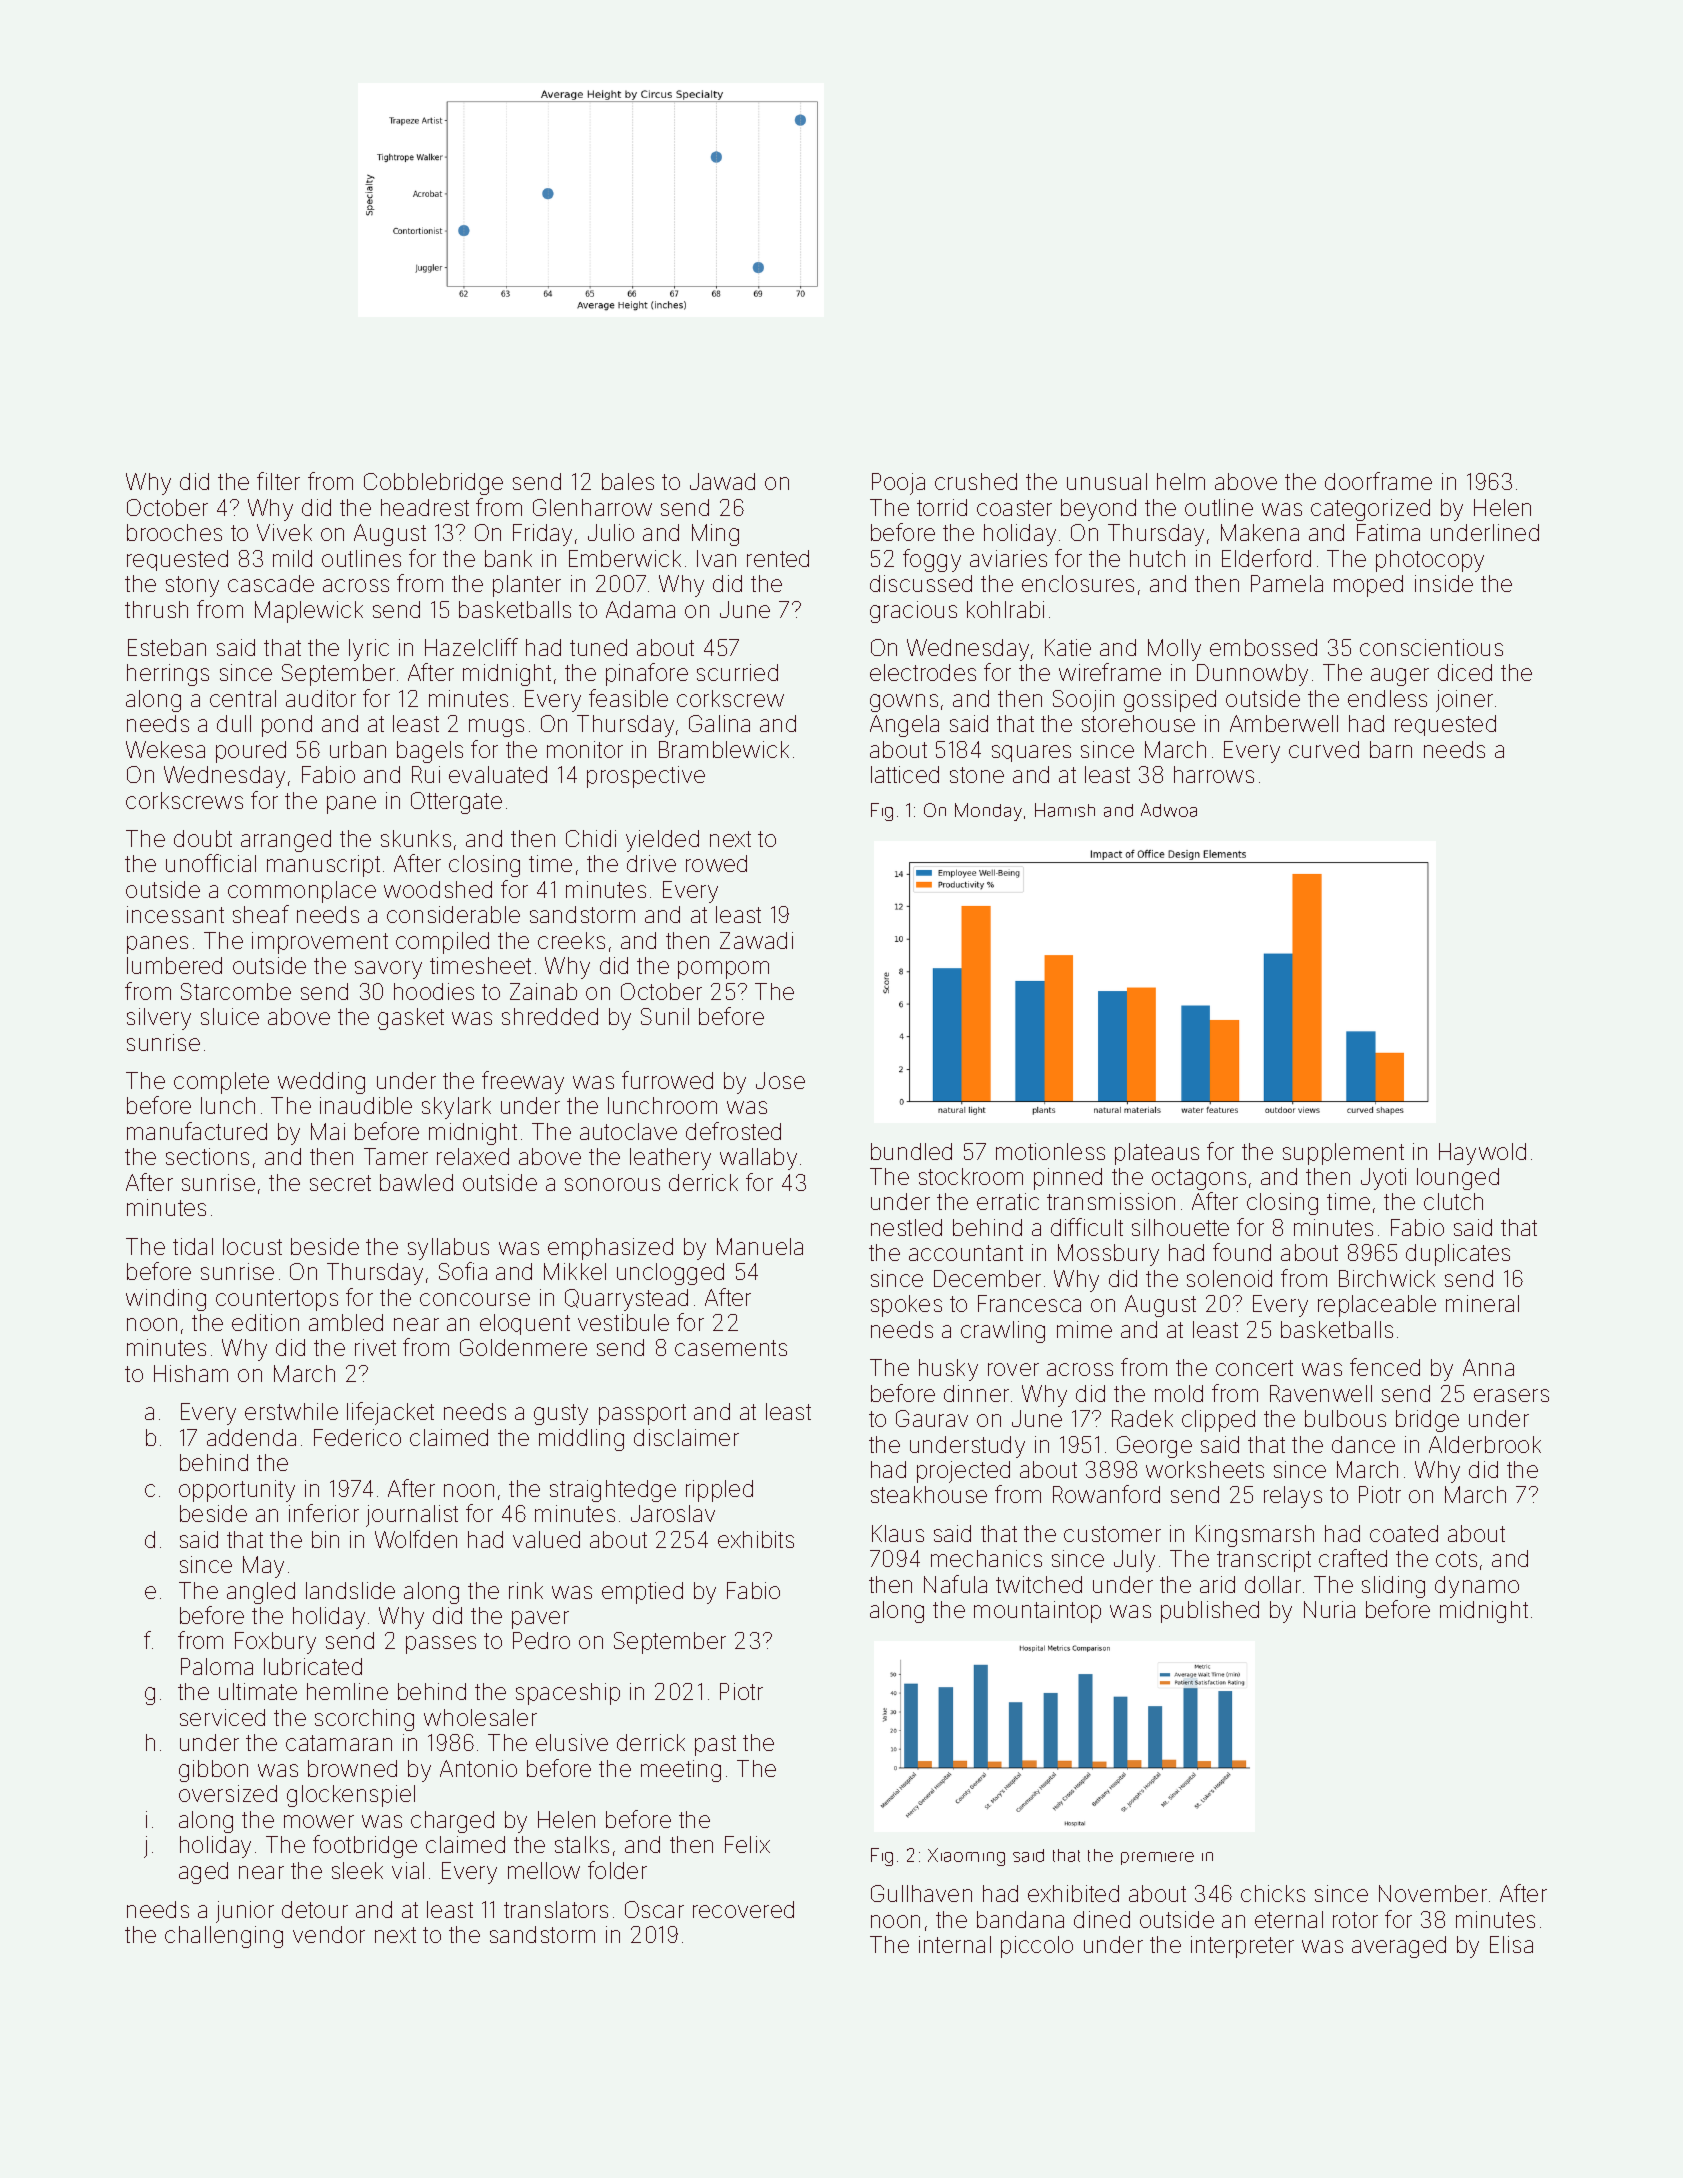  Describe the element at coordinates (1157, 1154) in the screenshot. I see `plateaus` at that location.
